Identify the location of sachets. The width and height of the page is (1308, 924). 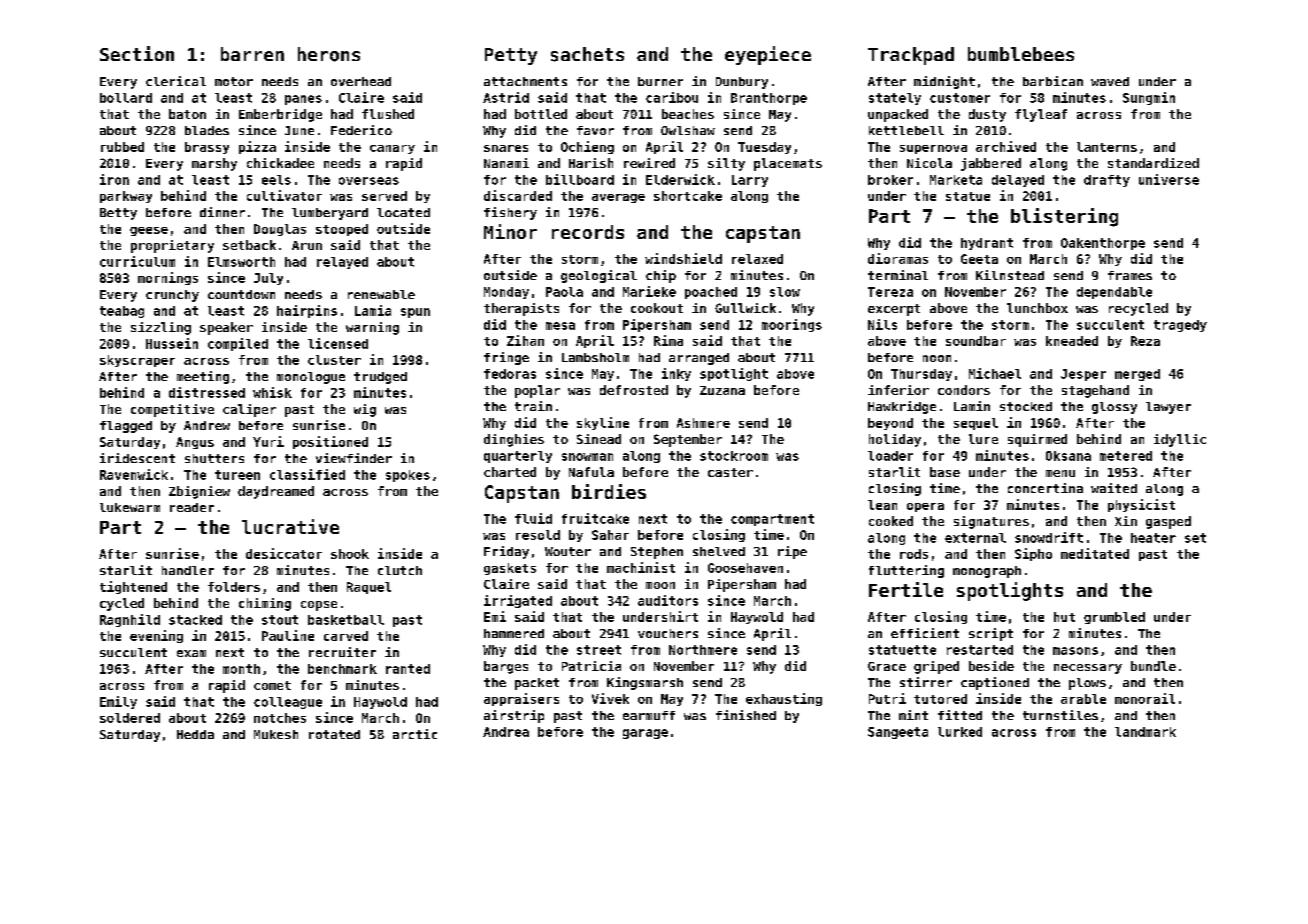
(587, 54).
